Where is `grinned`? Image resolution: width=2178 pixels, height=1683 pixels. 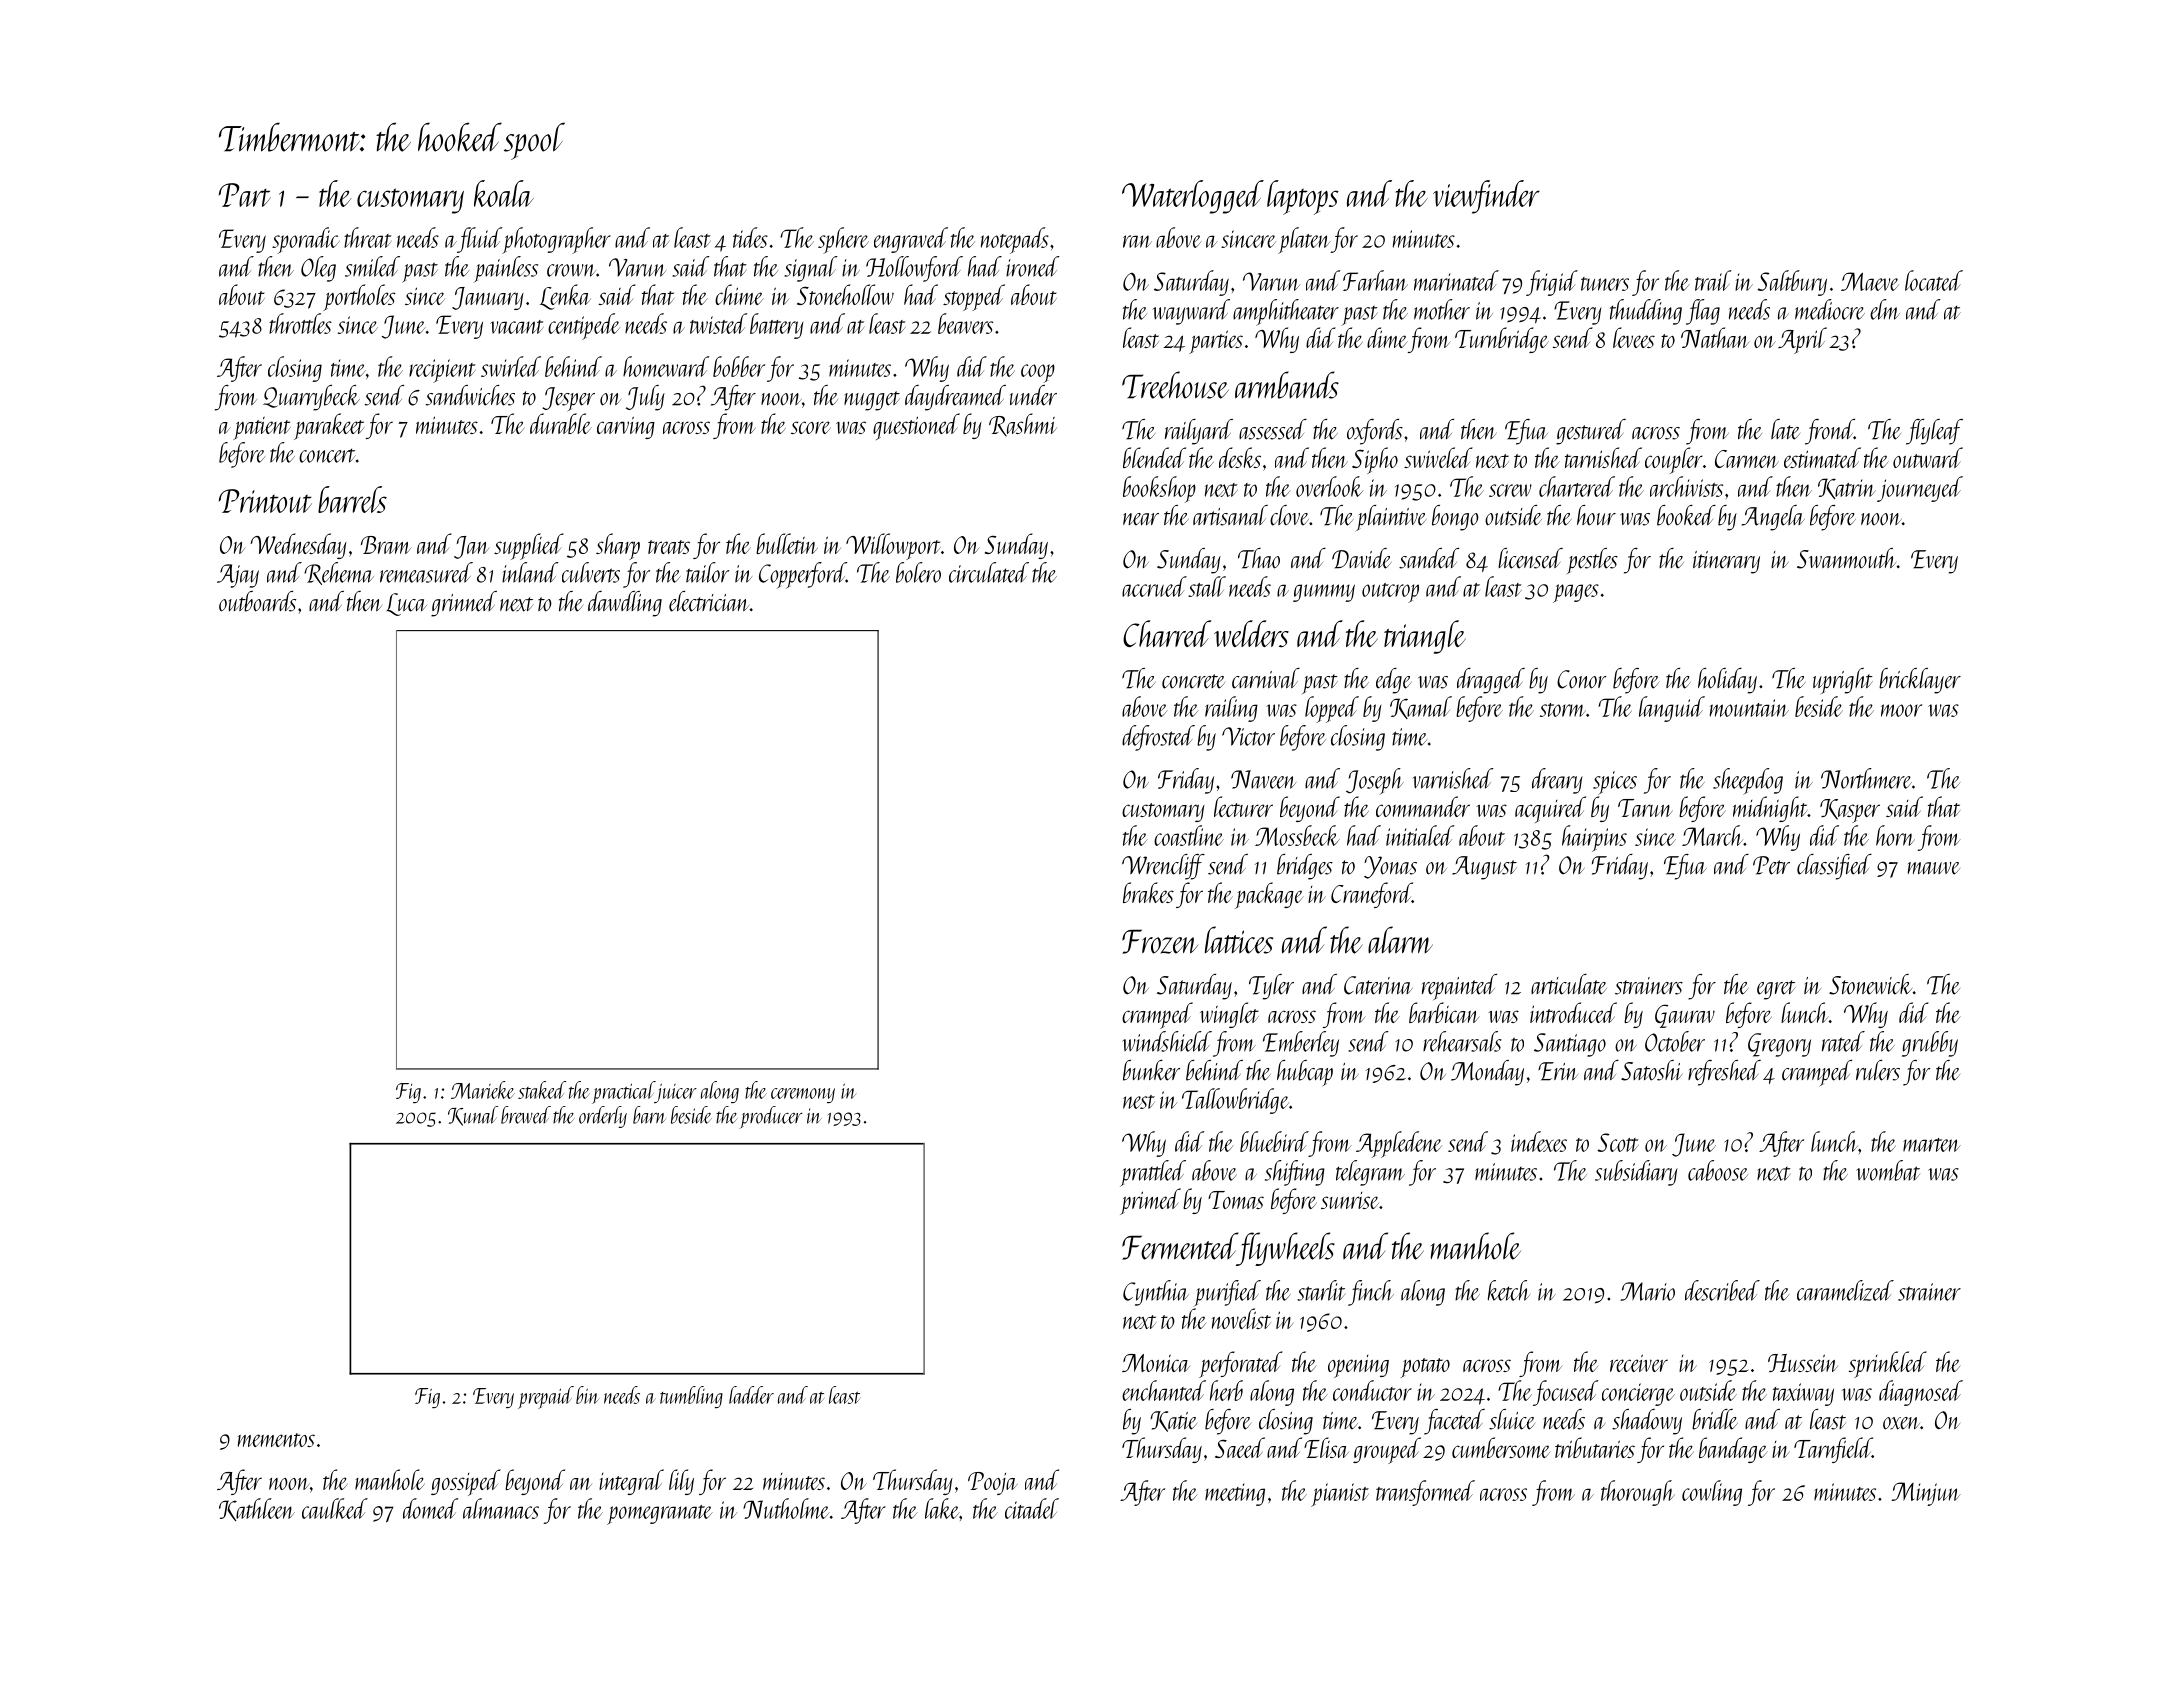
grinned is located at coordinates (464, 604).
